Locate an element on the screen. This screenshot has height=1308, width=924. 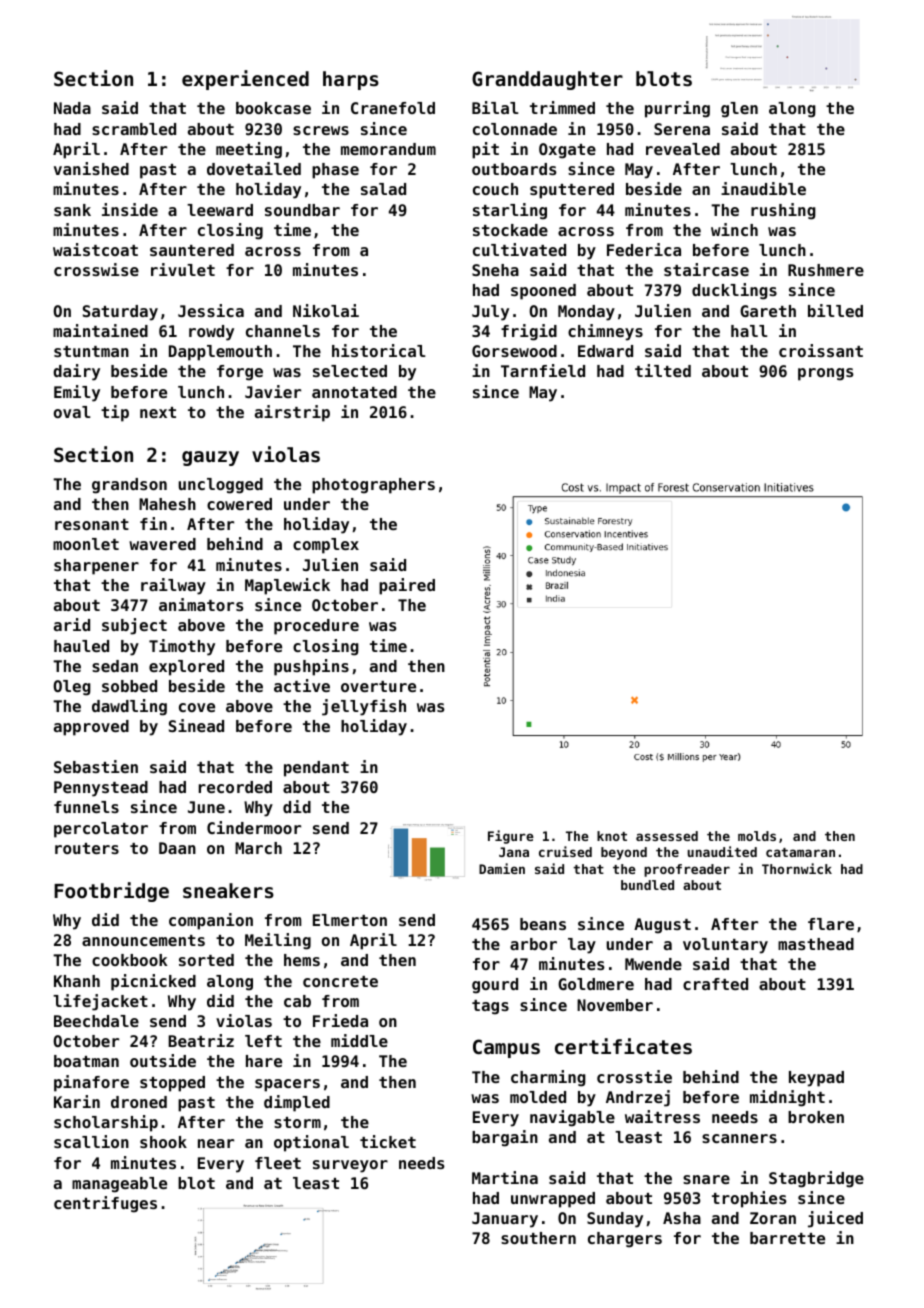
photographers is located at coordinates (373, 486).
